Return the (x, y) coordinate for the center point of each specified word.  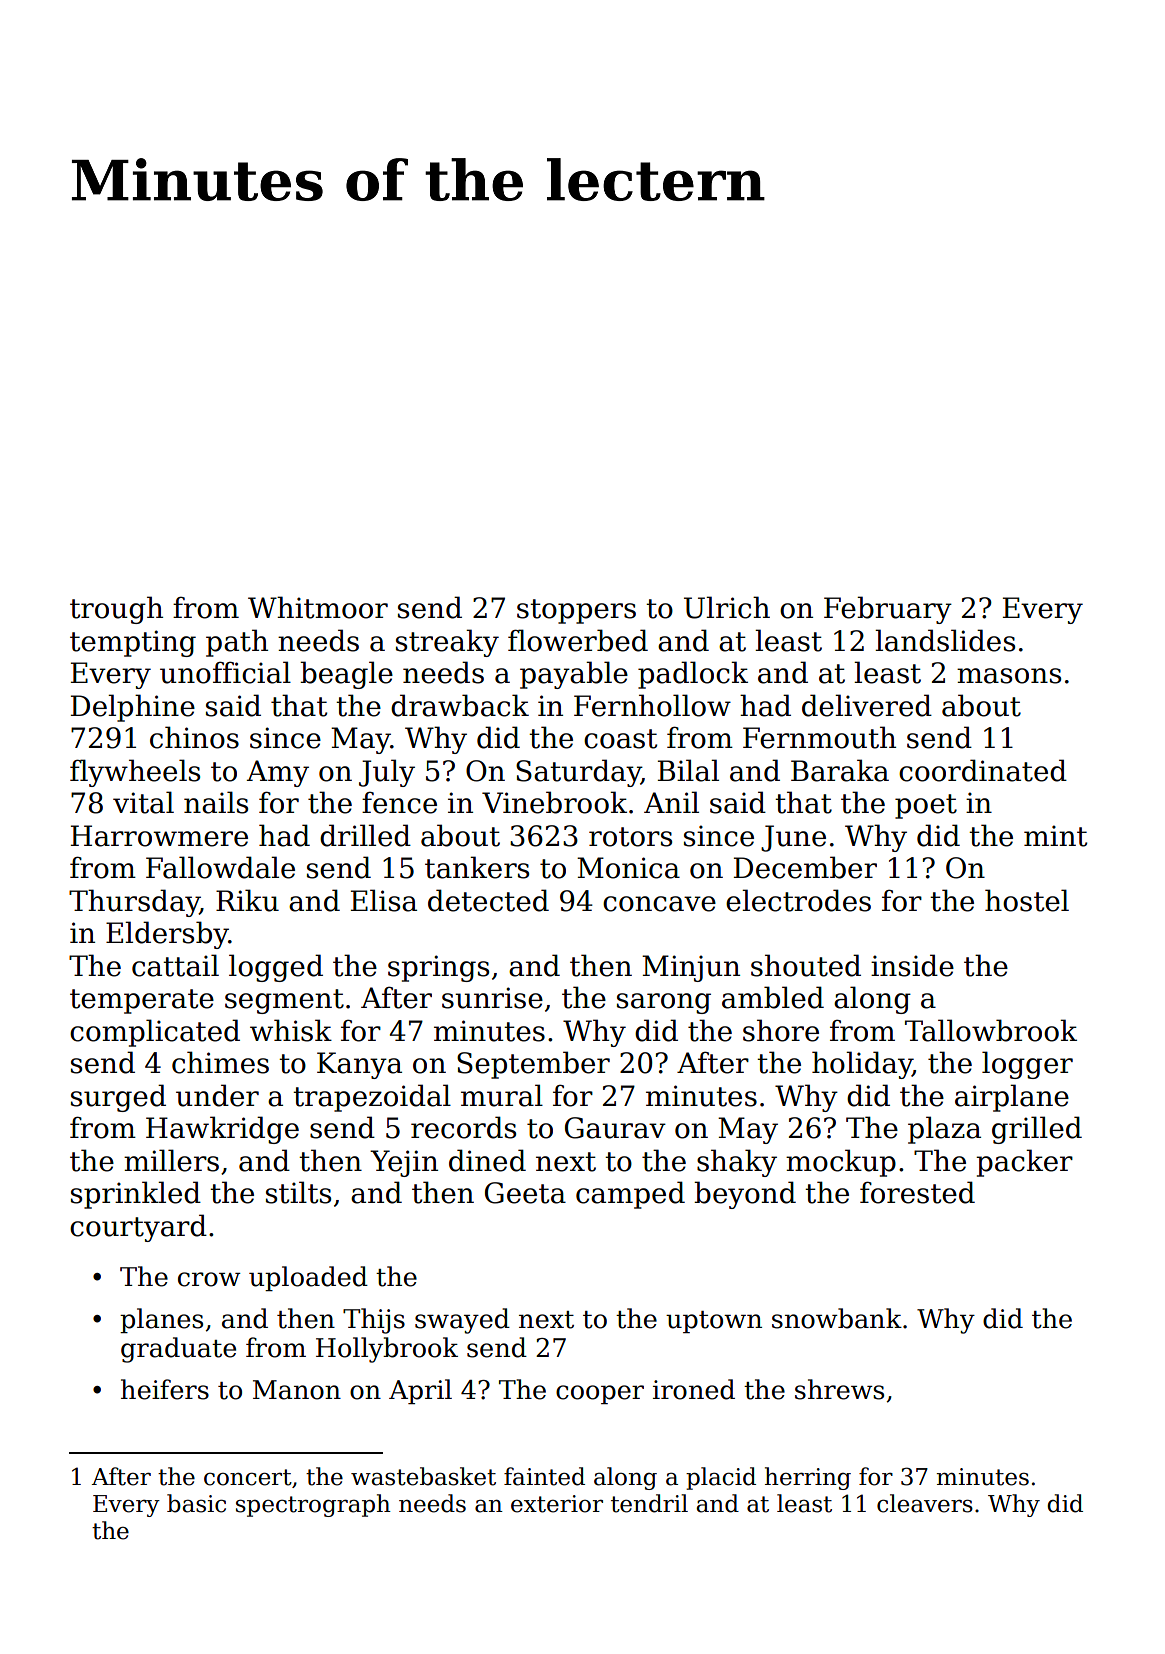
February (888, 610)
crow (209, 1279)
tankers (477, 867)
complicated (155, 1033)
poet (926, 806)
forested (917, 1192)
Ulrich (727, 607)
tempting (133, 643)
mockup (841, 1163)
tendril (649, 1503)
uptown (714, 1322)
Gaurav (615, 1128)
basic (196, 1503)
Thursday (134, 903)
